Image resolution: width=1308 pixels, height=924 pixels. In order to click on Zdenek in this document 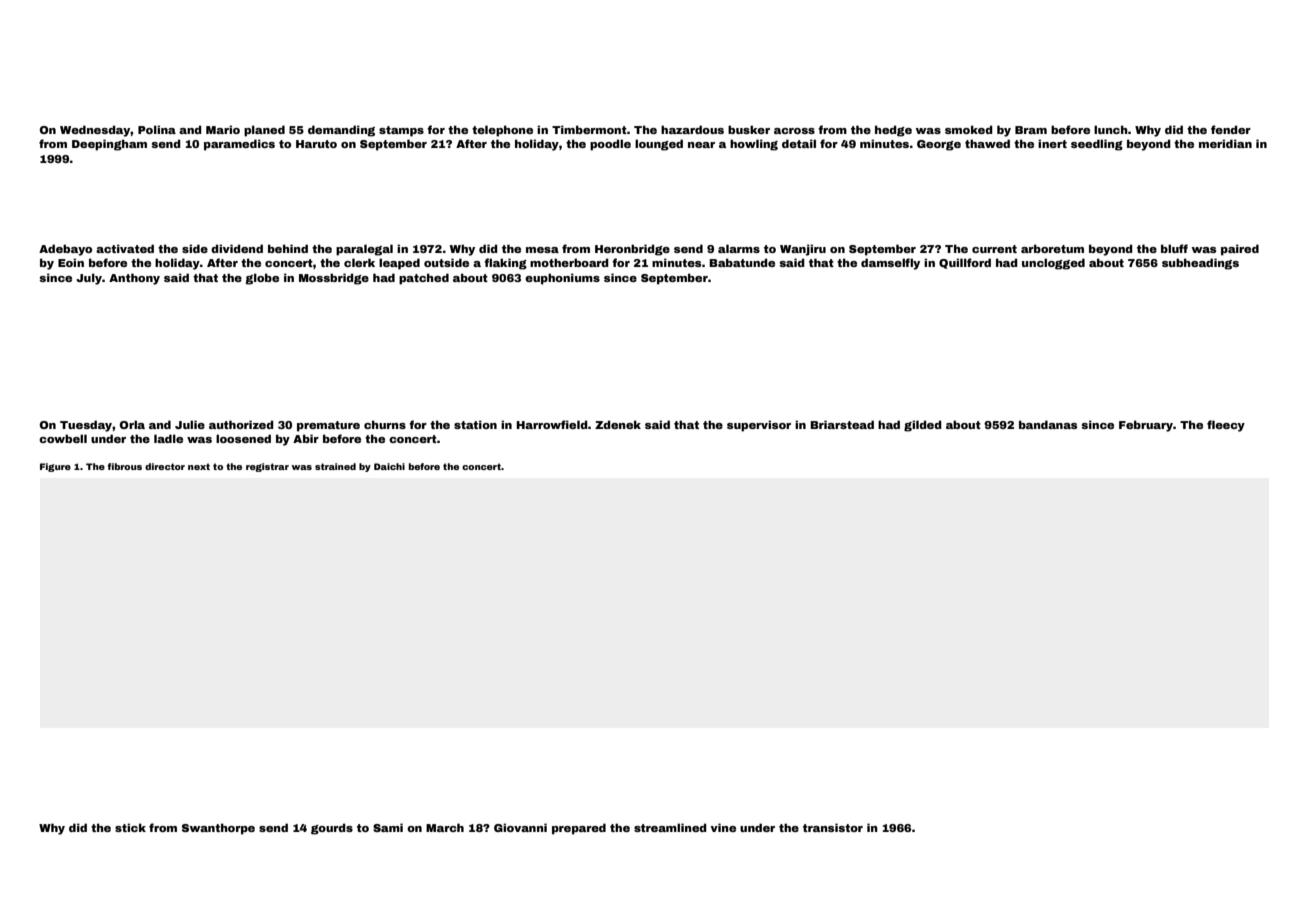, I will do `click(618, 424)`.
